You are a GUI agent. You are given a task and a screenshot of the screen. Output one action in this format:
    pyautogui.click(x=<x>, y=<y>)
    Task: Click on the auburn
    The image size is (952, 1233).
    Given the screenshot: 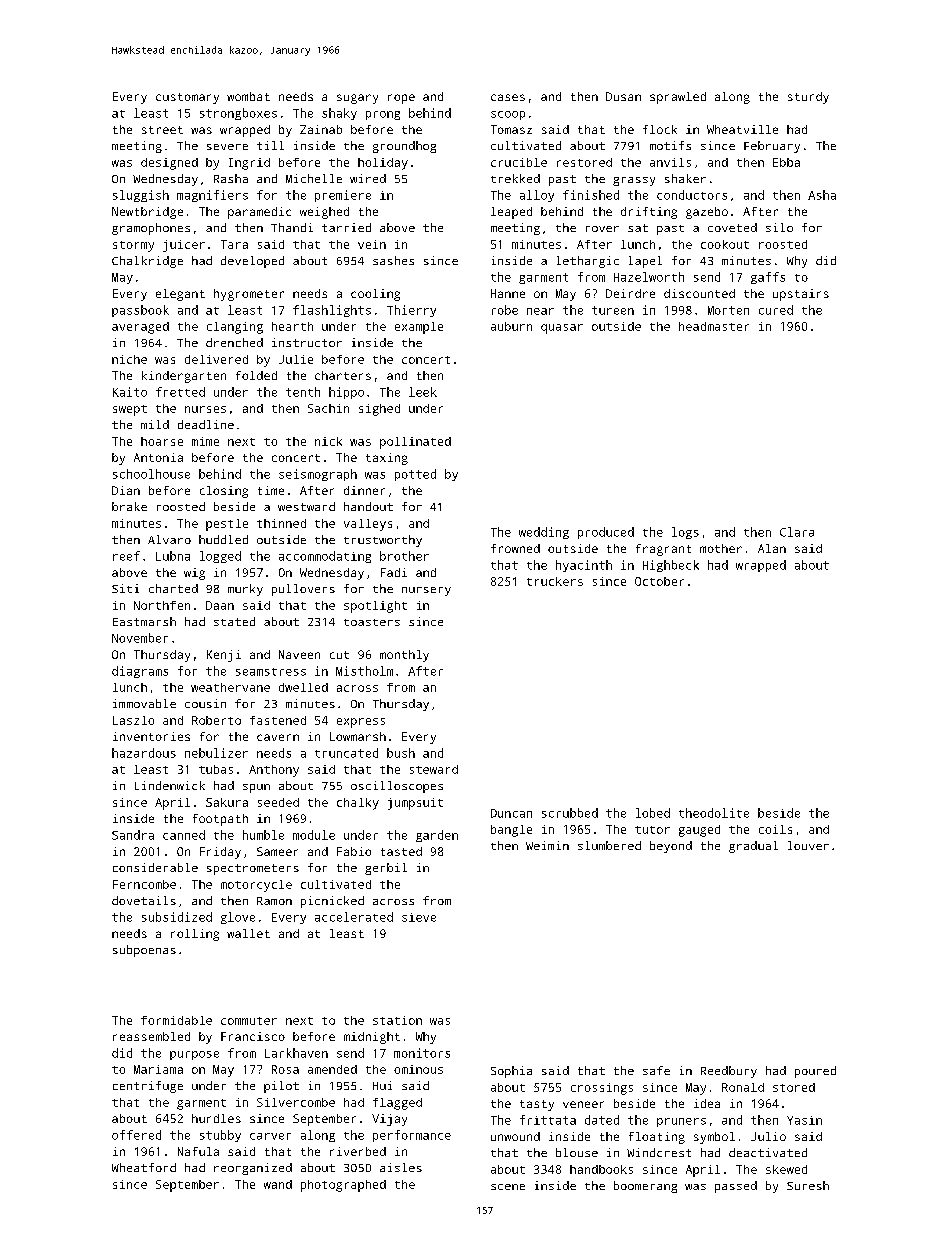 What is the action you would take?
    pyautogui.click(x=511, y=326)
